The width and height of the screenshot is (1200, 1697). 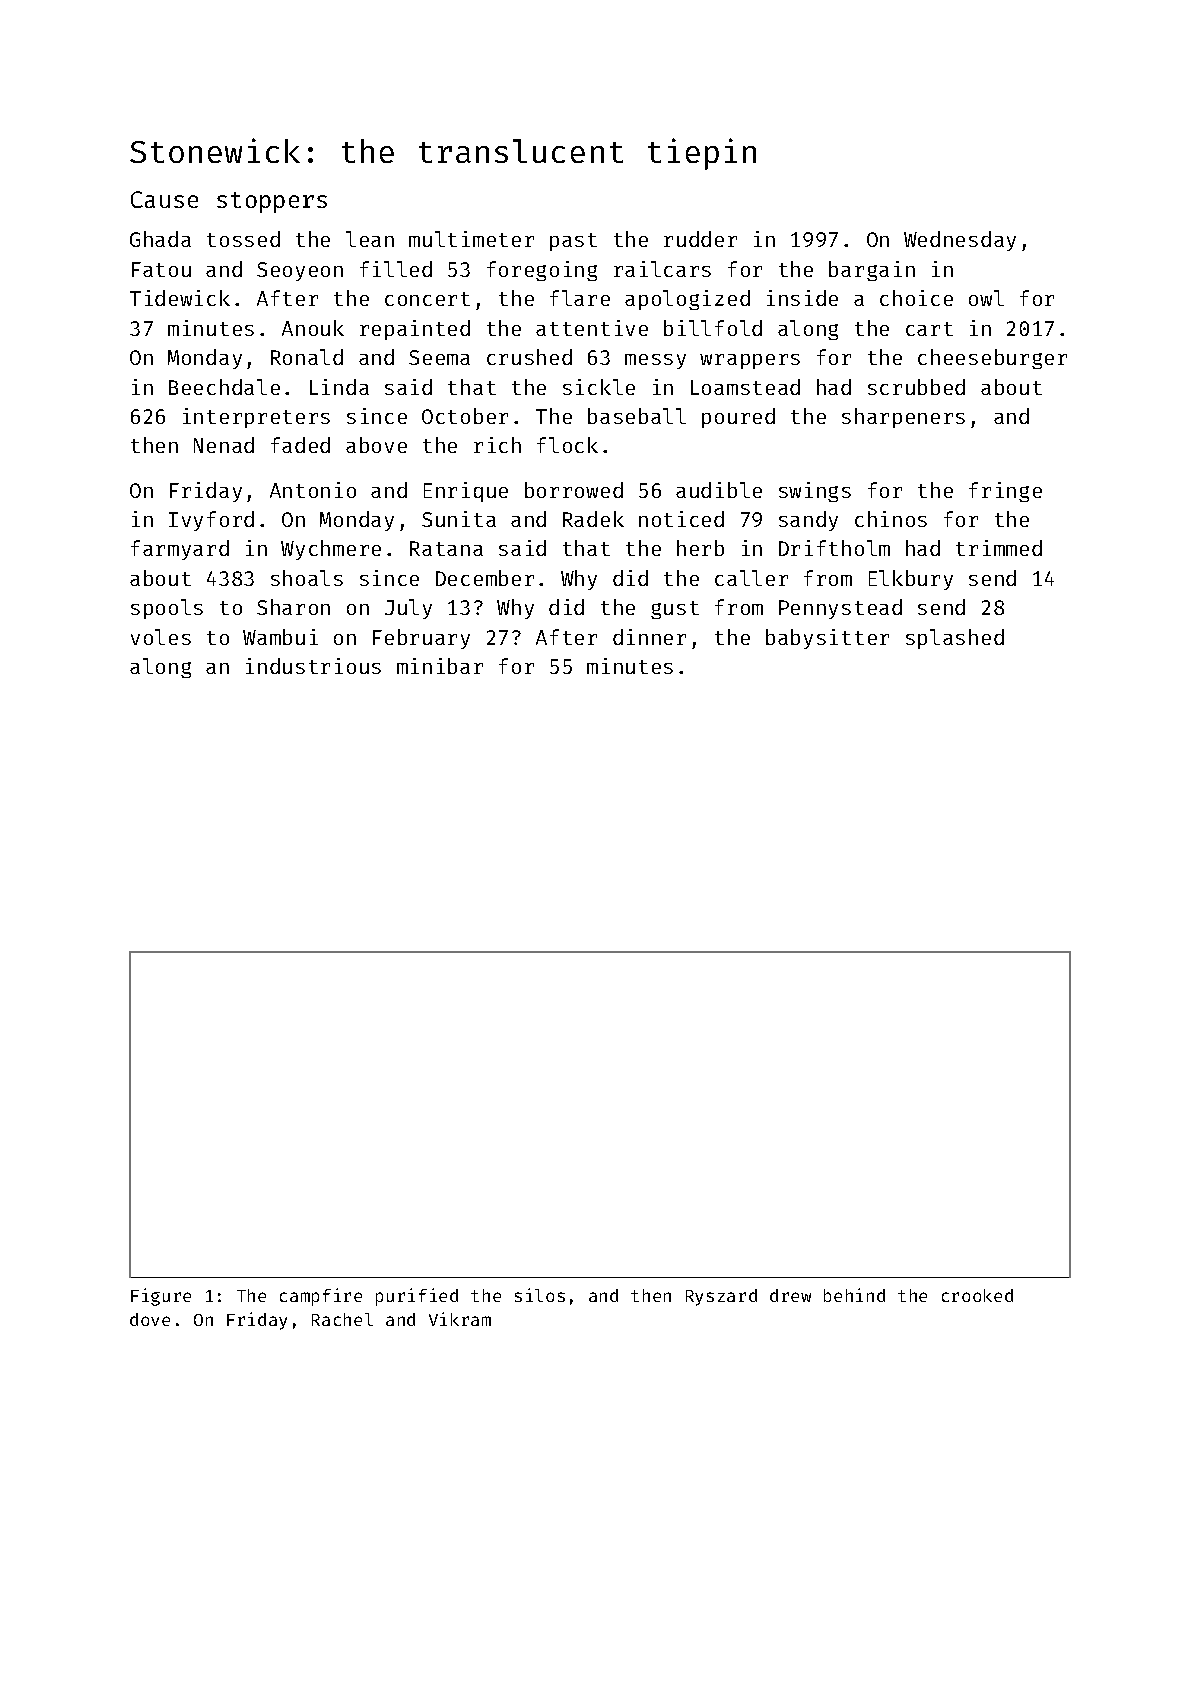 I want to click on concert, so click(x=427, y=299).
